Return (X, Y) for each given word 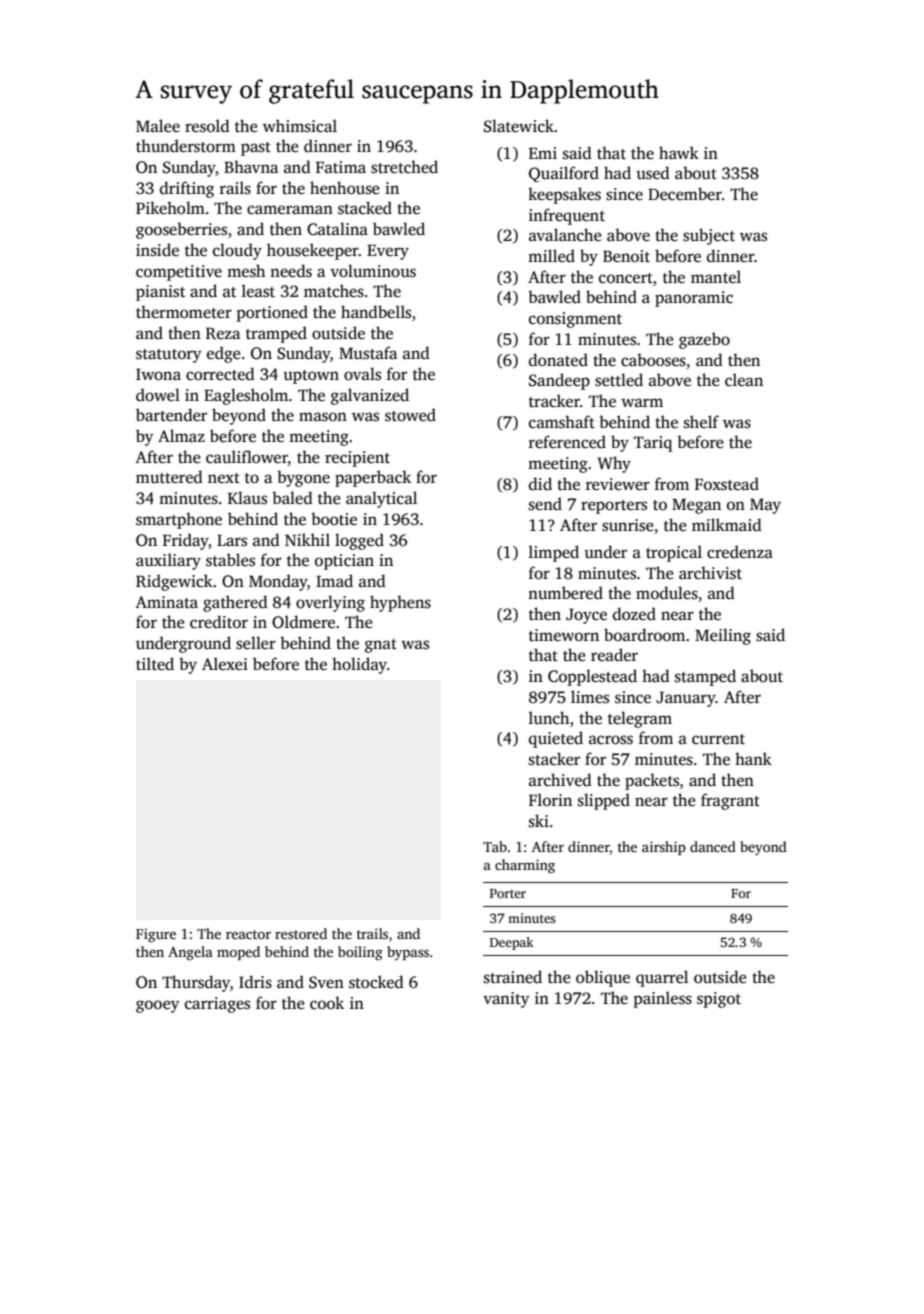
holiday (359, 665)
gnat (381, 646)
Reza (223, 333)
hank (753, 758)
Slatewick (519, 126)
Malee (158, 126)
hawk (679, 152)
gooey (158, 1006)
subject (709, 236)
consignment (575, 320)
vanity (506, 1000)
